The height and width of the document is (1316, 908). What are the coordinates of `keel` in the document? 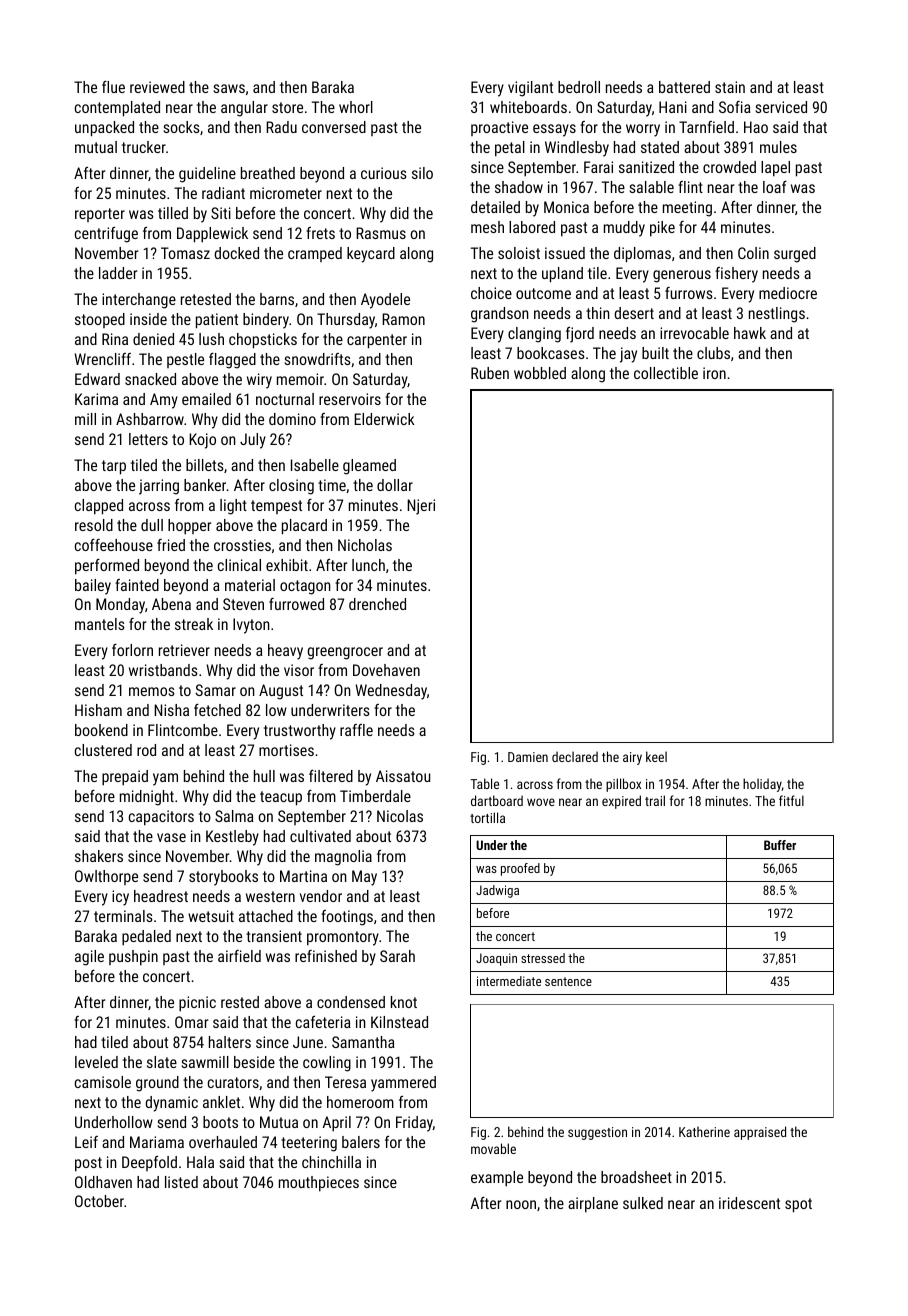 It's located at (656, 756).
